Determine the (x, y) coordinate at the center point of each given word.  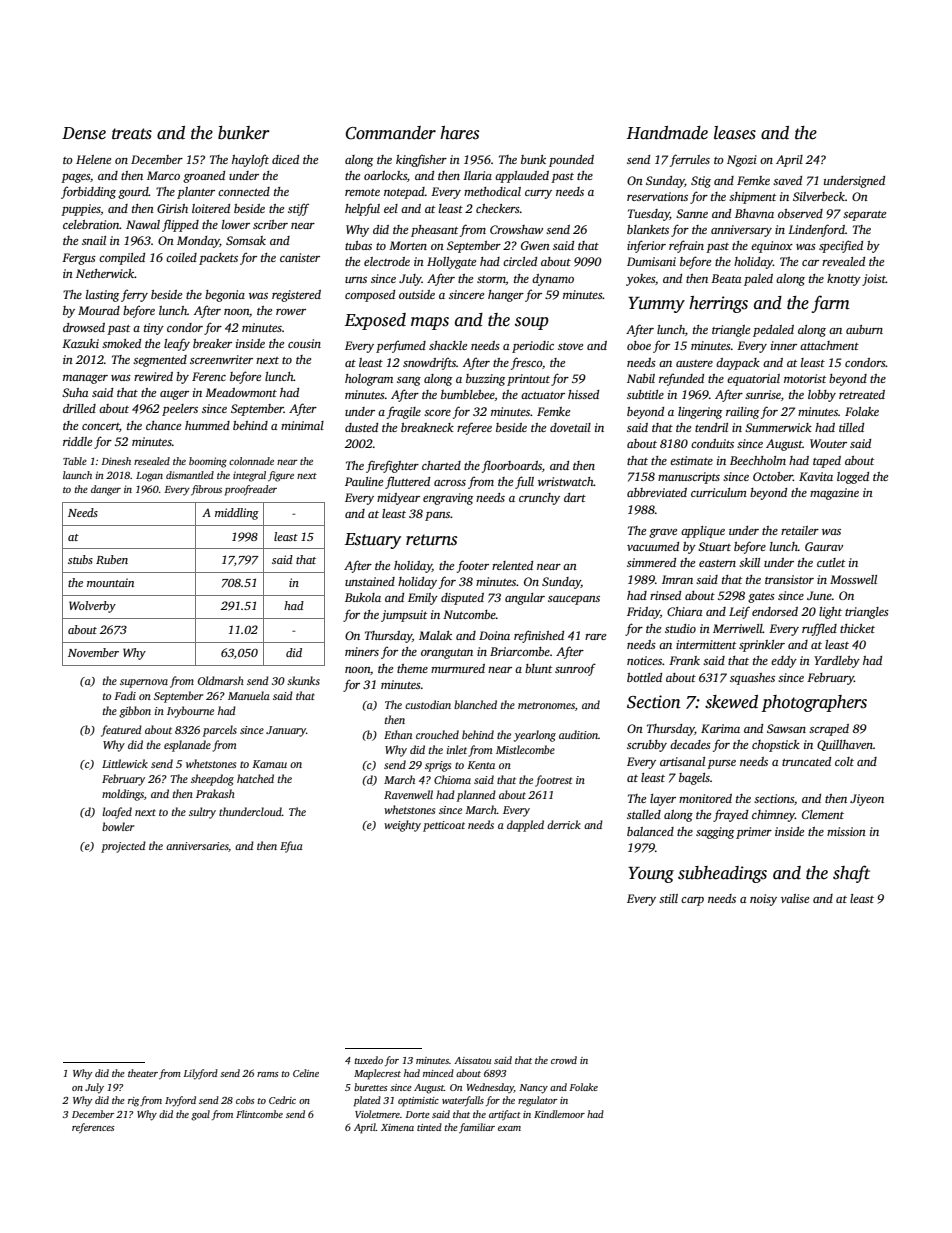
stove (570, 346)
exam (509, 1128)
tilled (851, 427)
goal (200, 1115)
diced (285, 159)
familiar (477, 1128)
